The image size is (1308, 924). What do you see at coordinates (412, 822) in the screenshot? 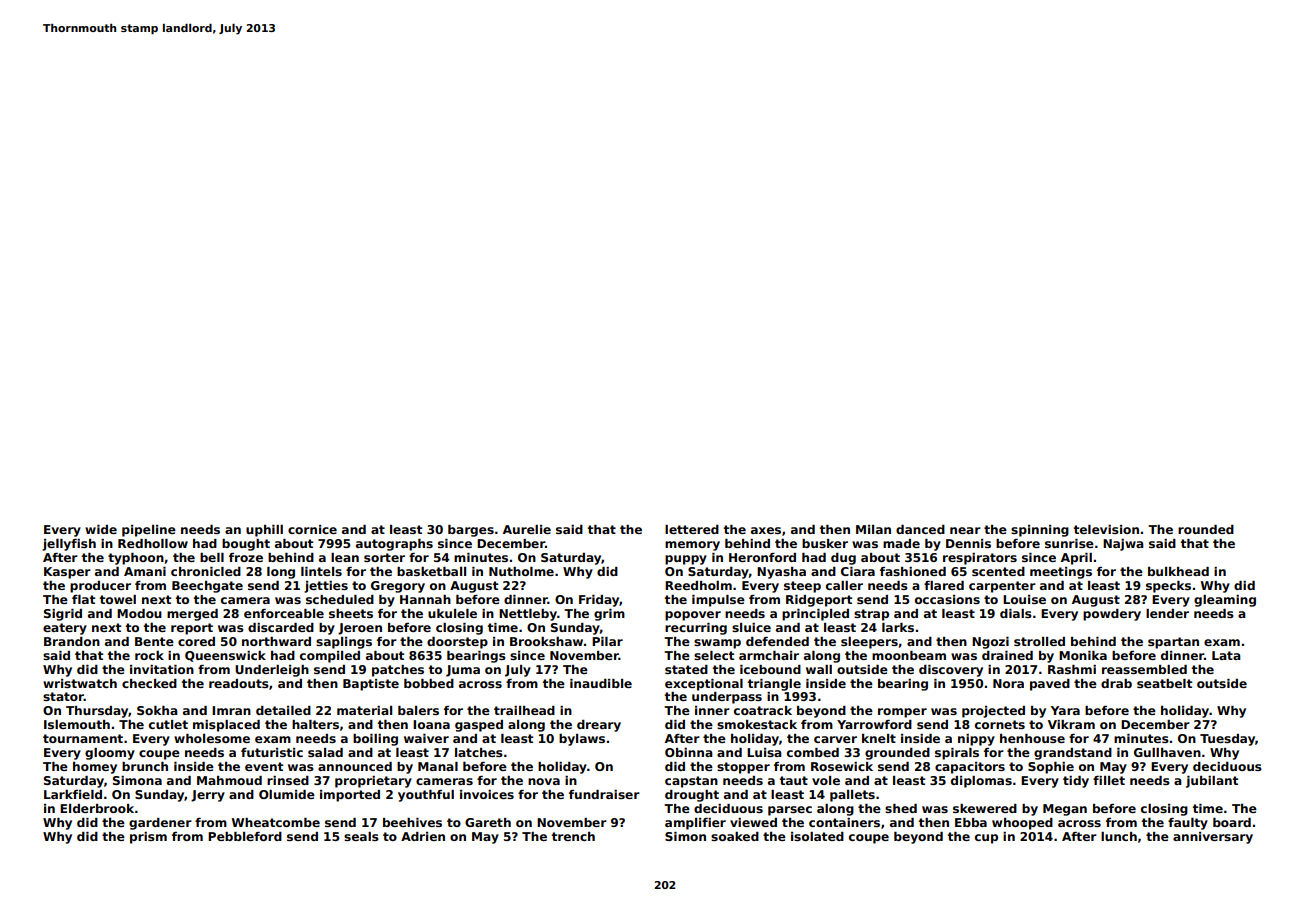
I see `beehives` at bounding box center [412, 822].
